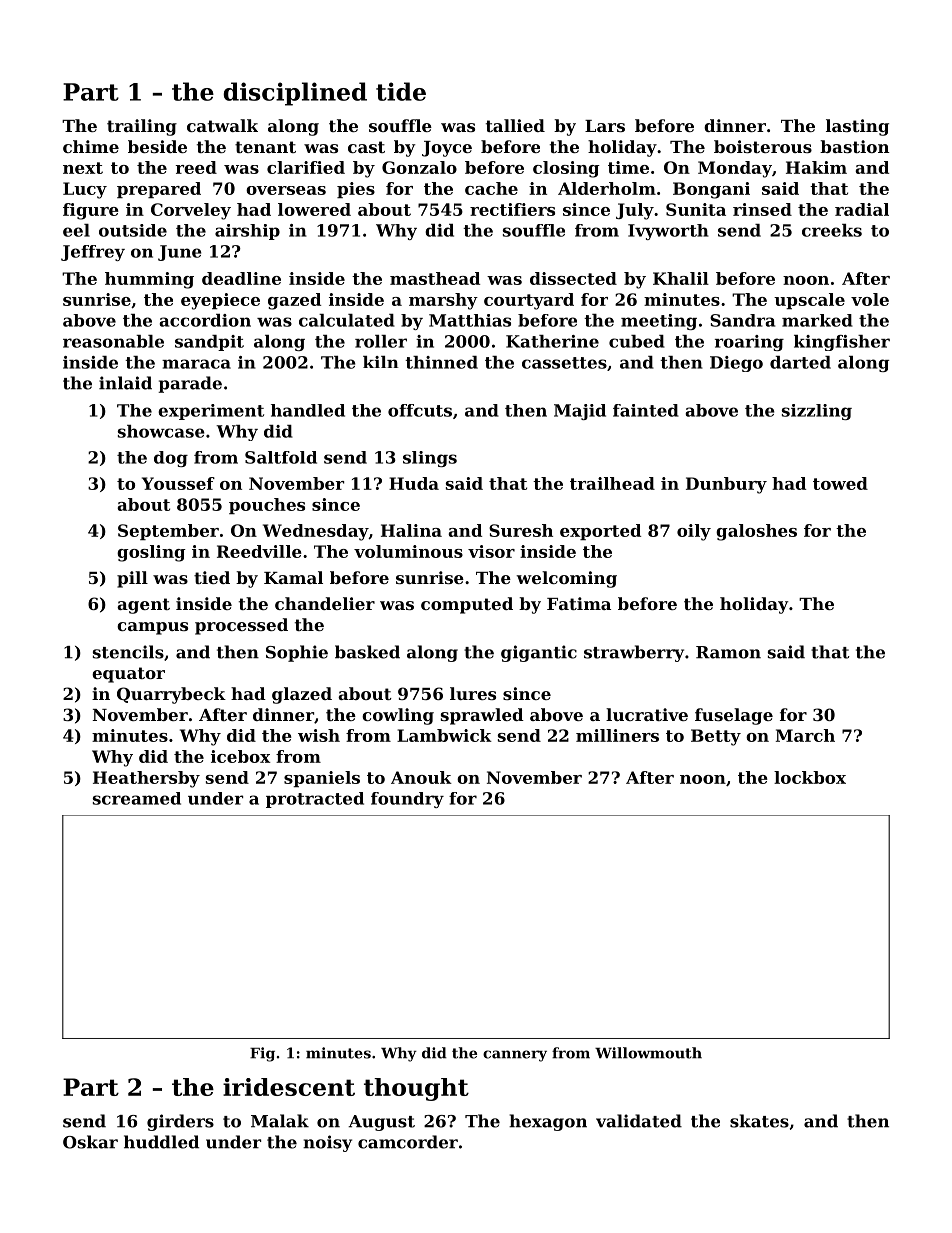 Image resolution: width=952 pixels, height=1233 pixels. What do you see at coordinates (817, 412) in the screenshot?
I see `sizzling` at bounding box center [817, 412].
